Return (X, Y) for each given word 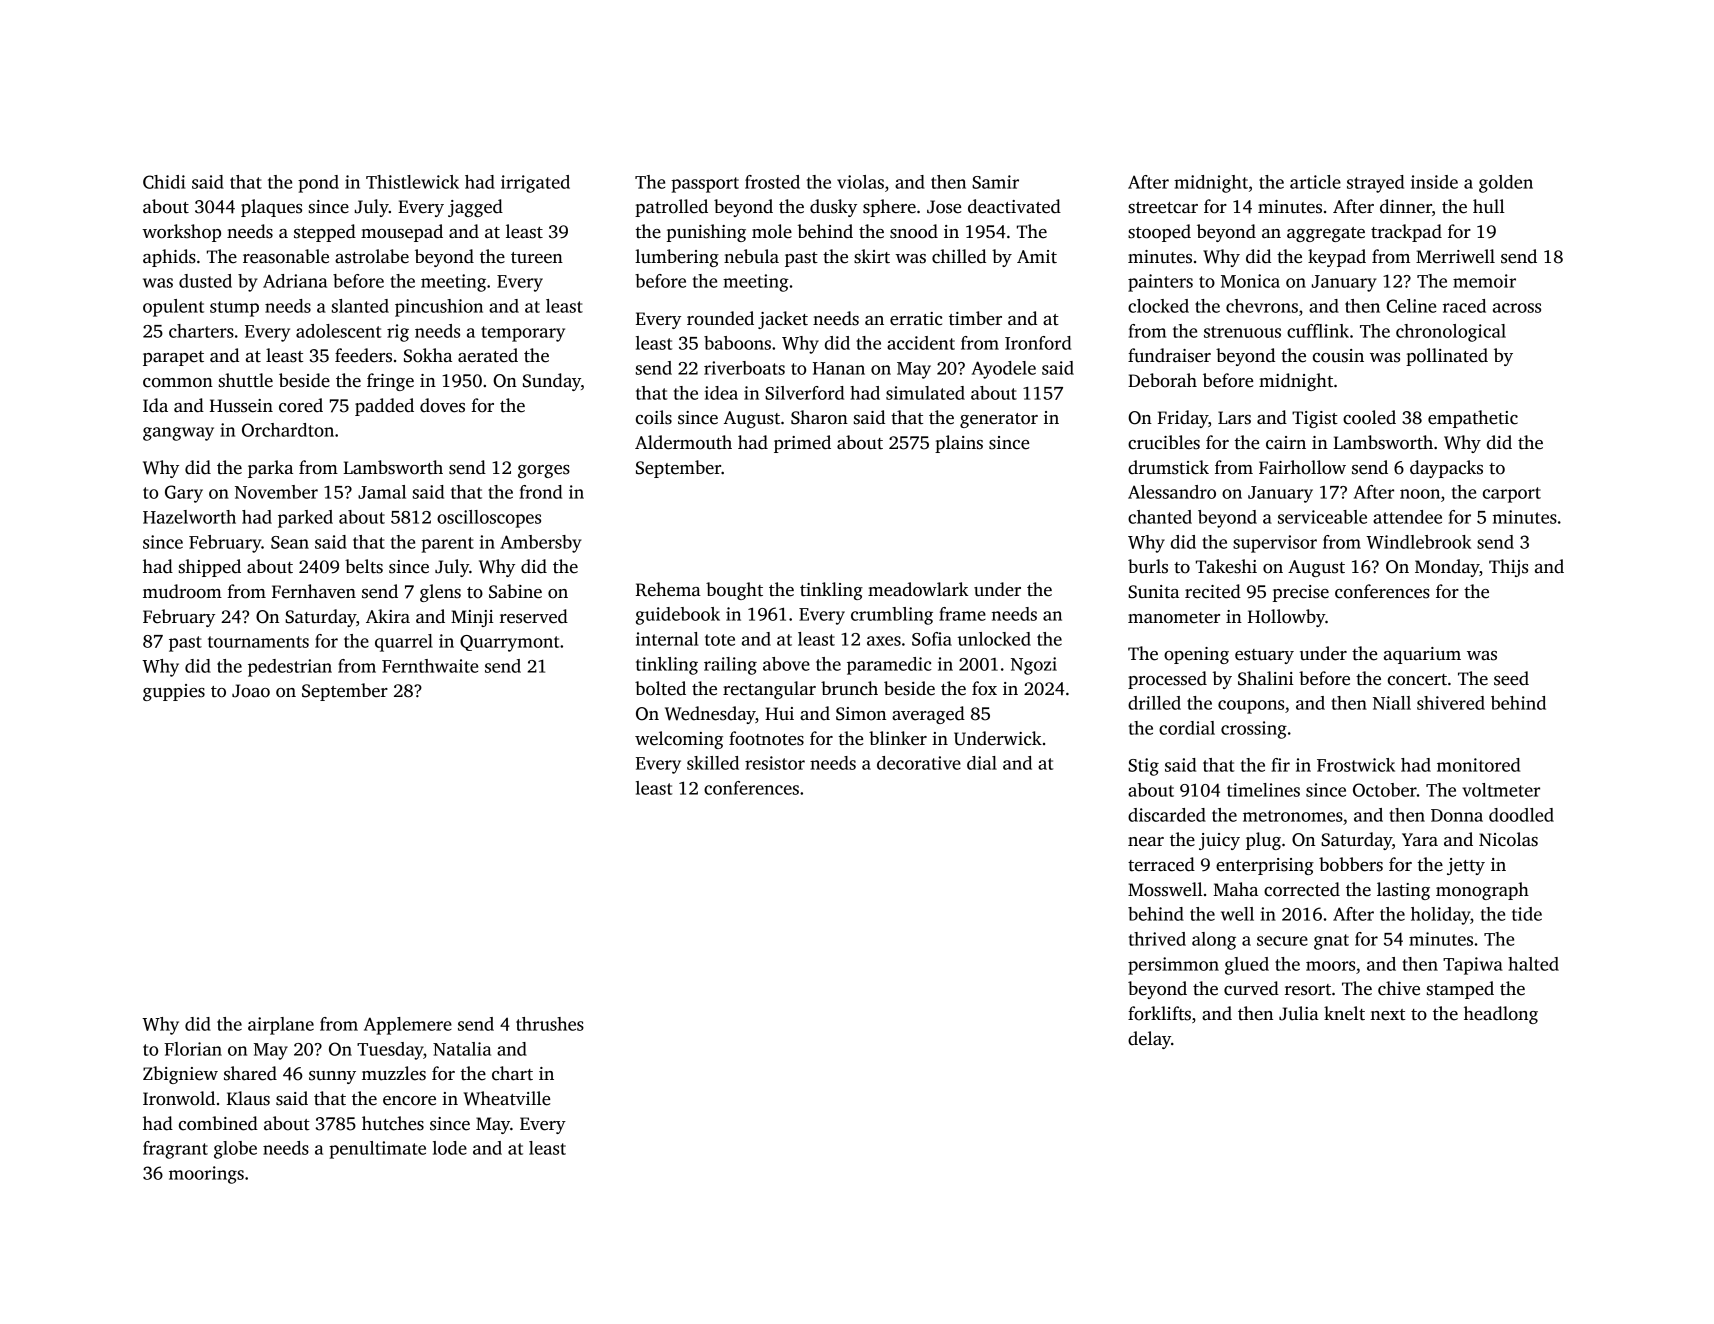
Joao (251, 691)
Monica (1250, 281)
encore (409, 1101)
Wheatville (506, 1098)
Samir (995, 182)
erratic (916, 319)
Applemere (408, 1026)
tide (1527, 914)
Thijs (1508, 568)
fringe (390, 382)
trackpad (1406, 233)
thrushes (550, 1024)
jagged (475, 208)
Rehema (668, 589)
